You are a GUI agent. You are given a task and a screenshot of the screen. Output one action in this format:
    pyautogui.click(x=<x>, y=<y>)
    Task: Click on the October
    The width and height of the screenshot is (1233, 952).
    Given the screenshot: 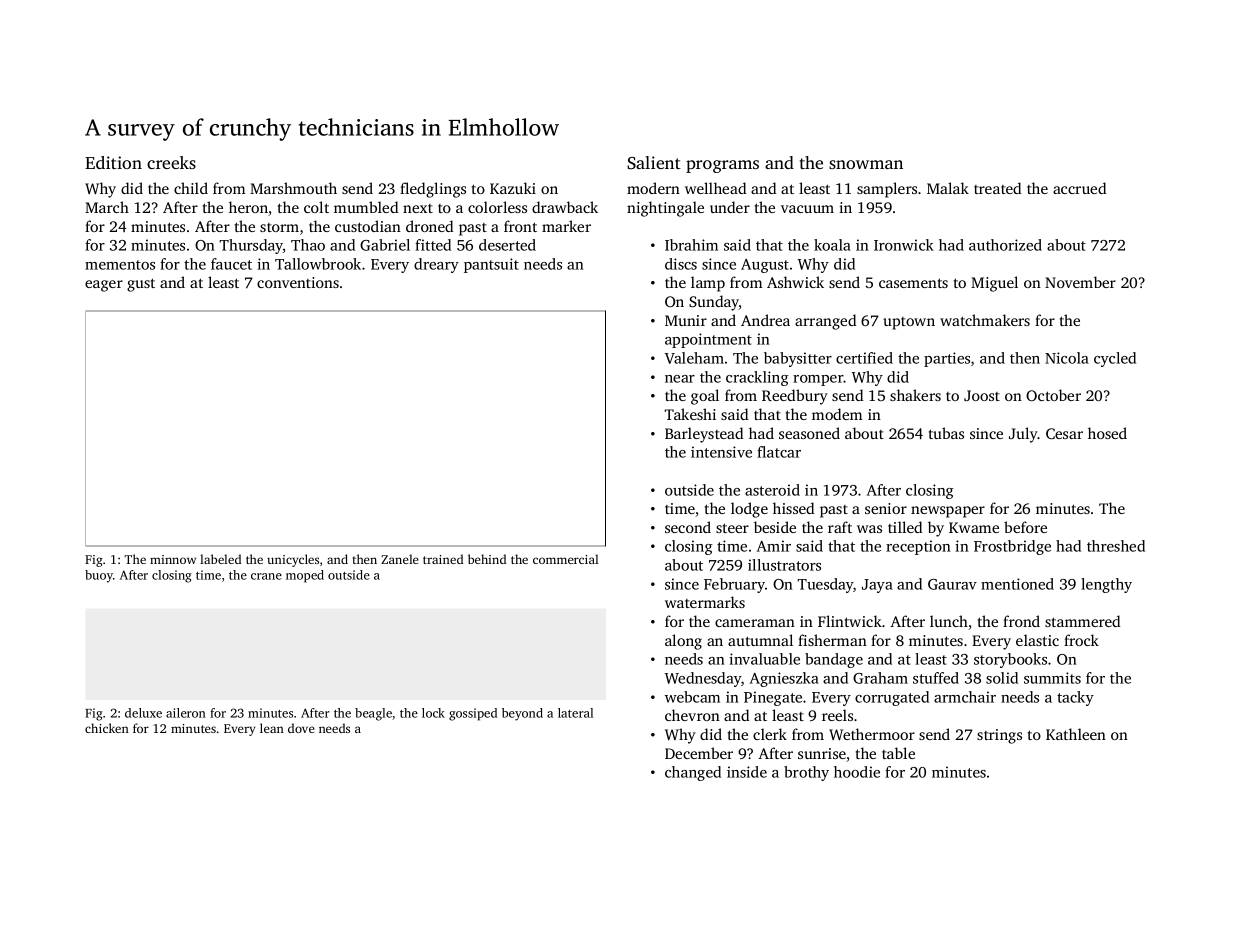 What is the action you would take?
    pyautogui.click(x=1053, y=395)
